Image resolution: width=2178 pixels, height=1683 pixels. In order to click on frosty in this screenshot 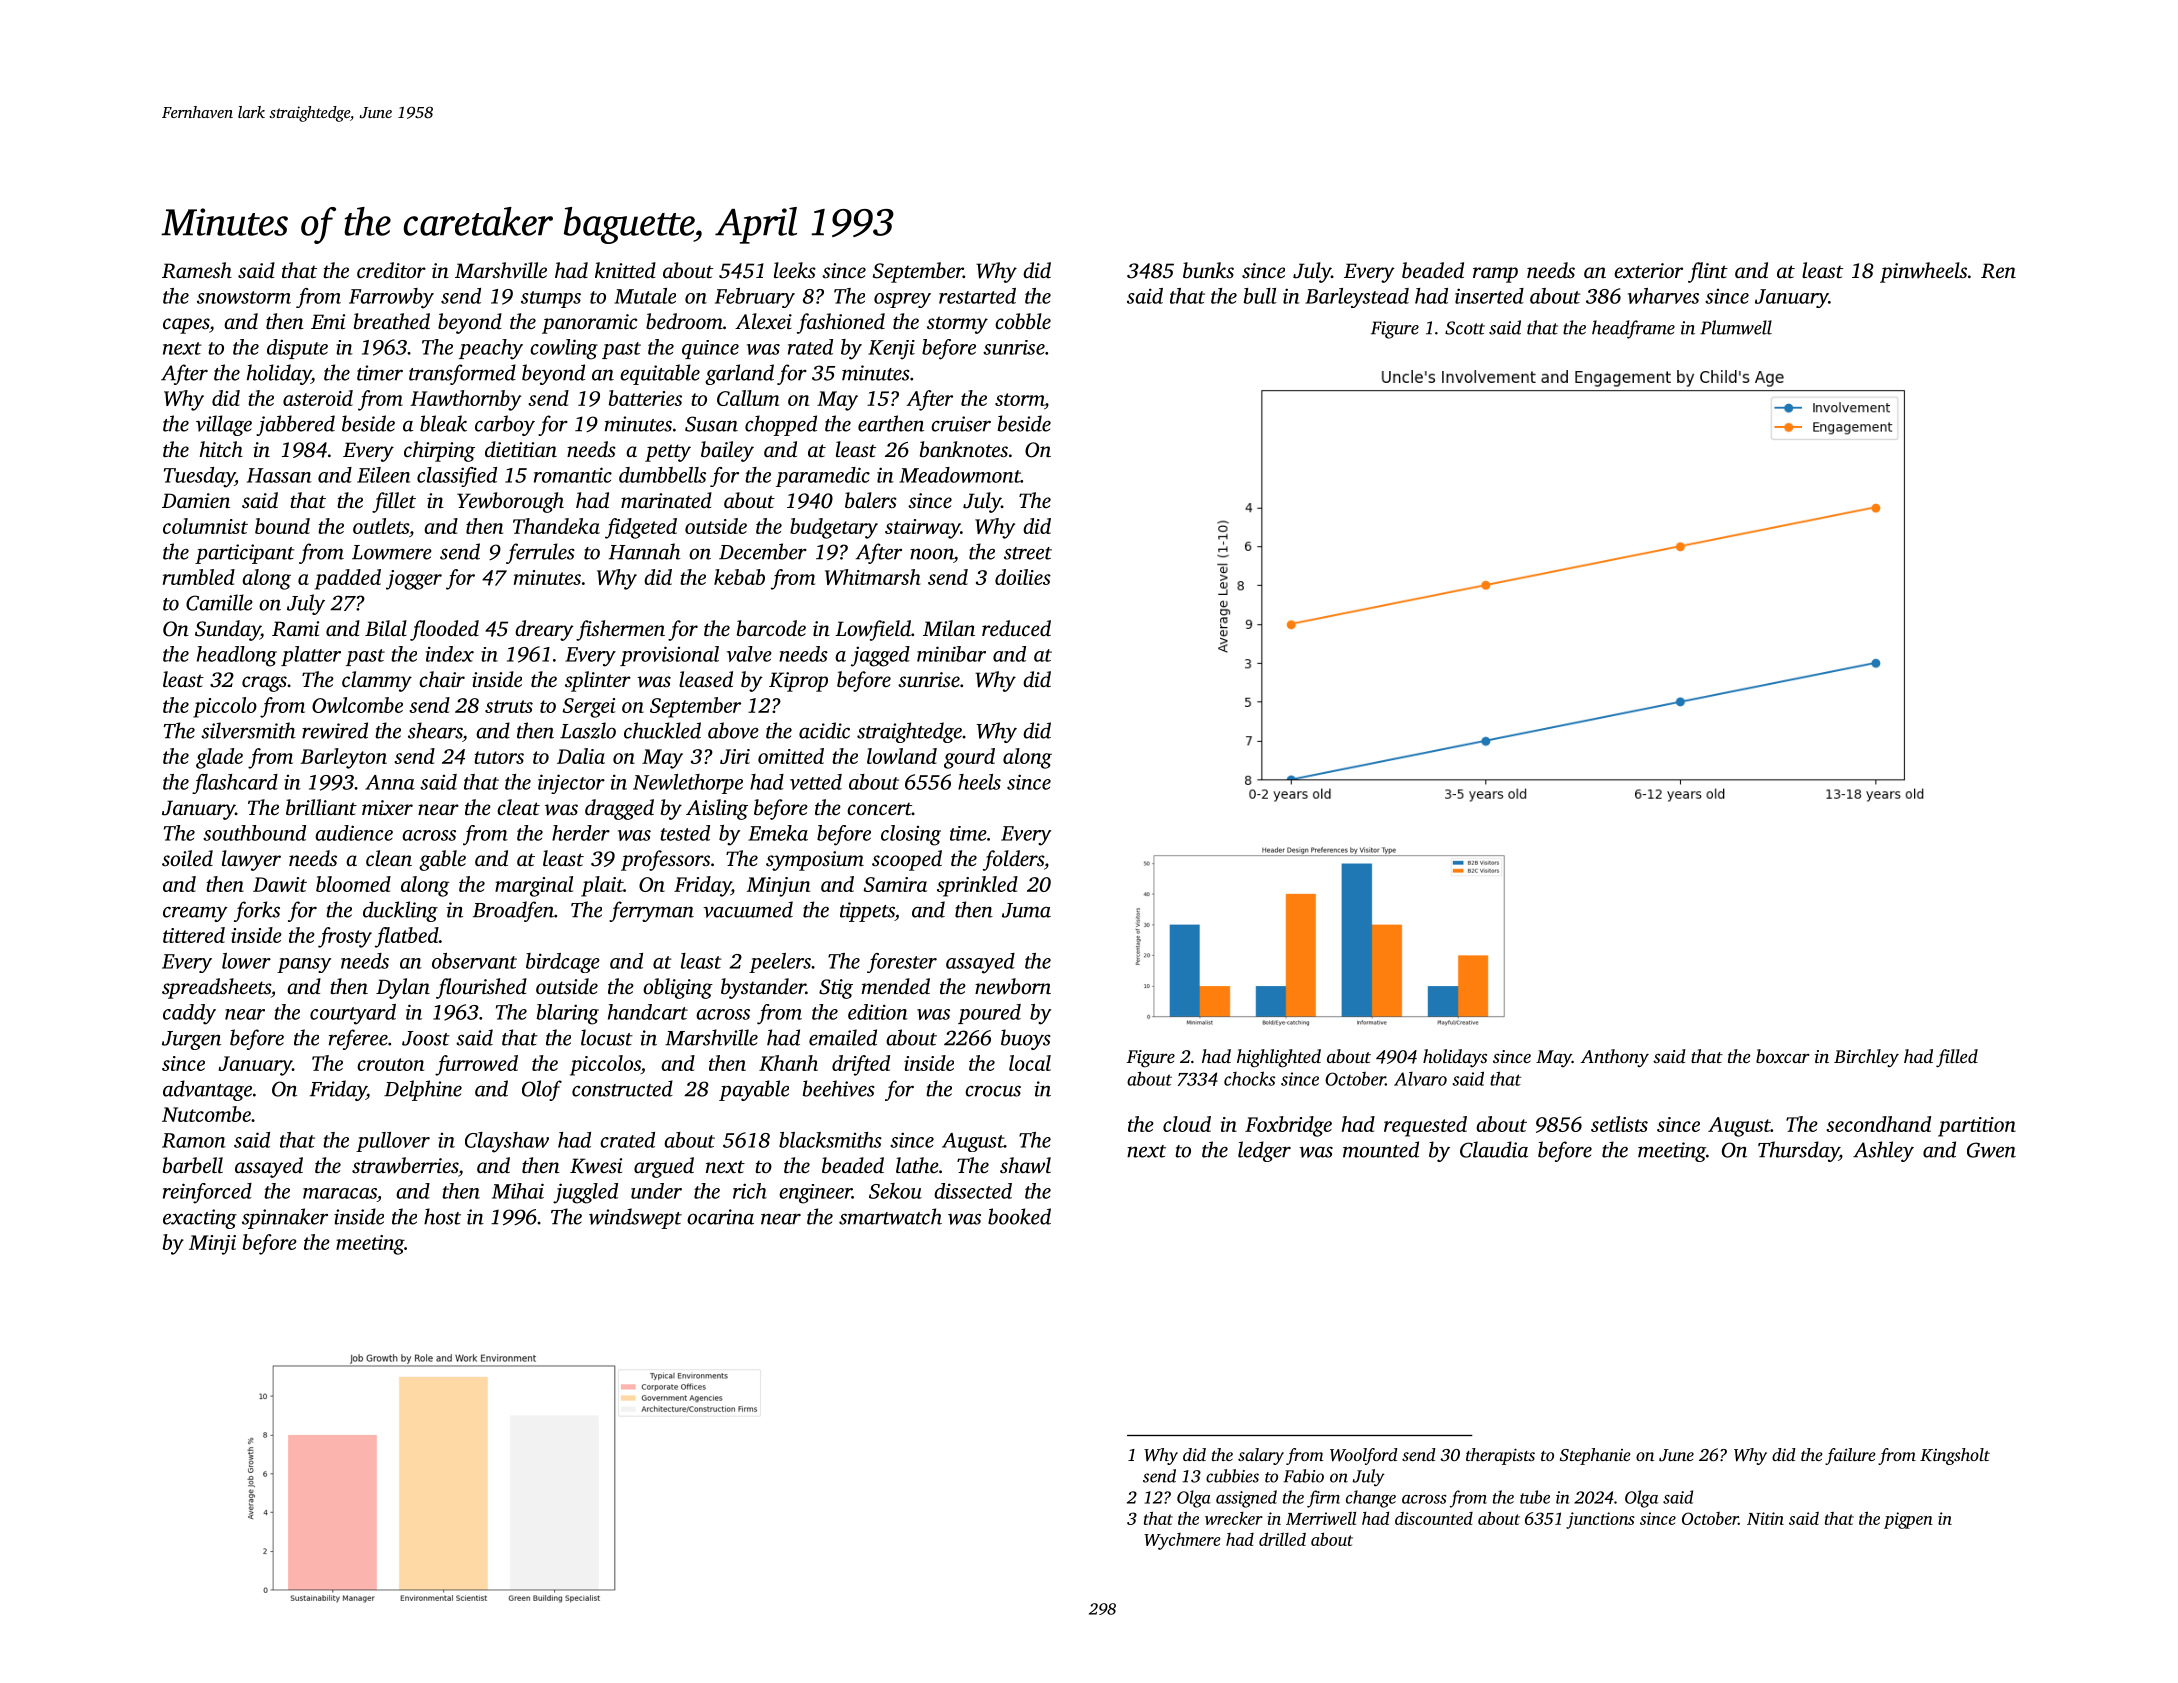, I will do `click(345, 937)`.
